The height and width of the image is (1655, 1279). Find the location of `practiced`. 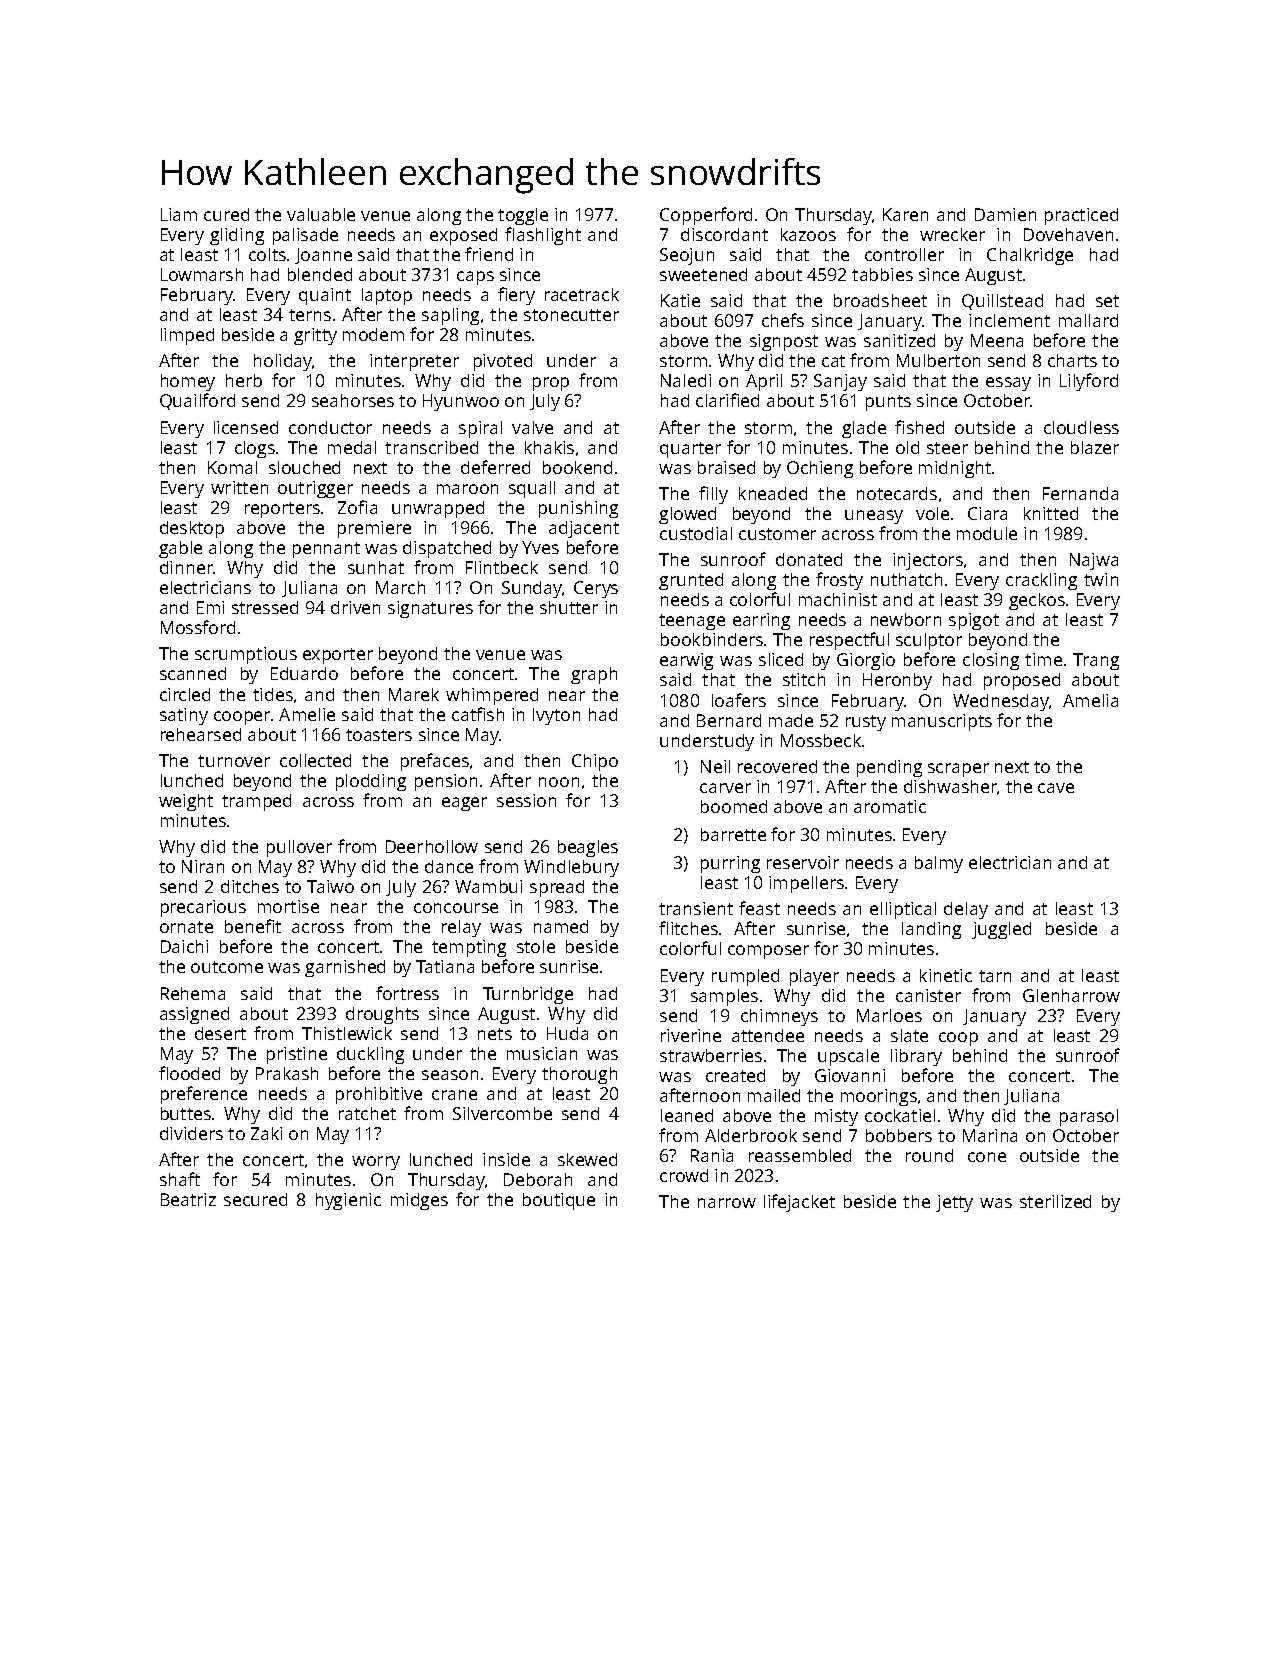

practiced is located at coordinates (1081, 216).
